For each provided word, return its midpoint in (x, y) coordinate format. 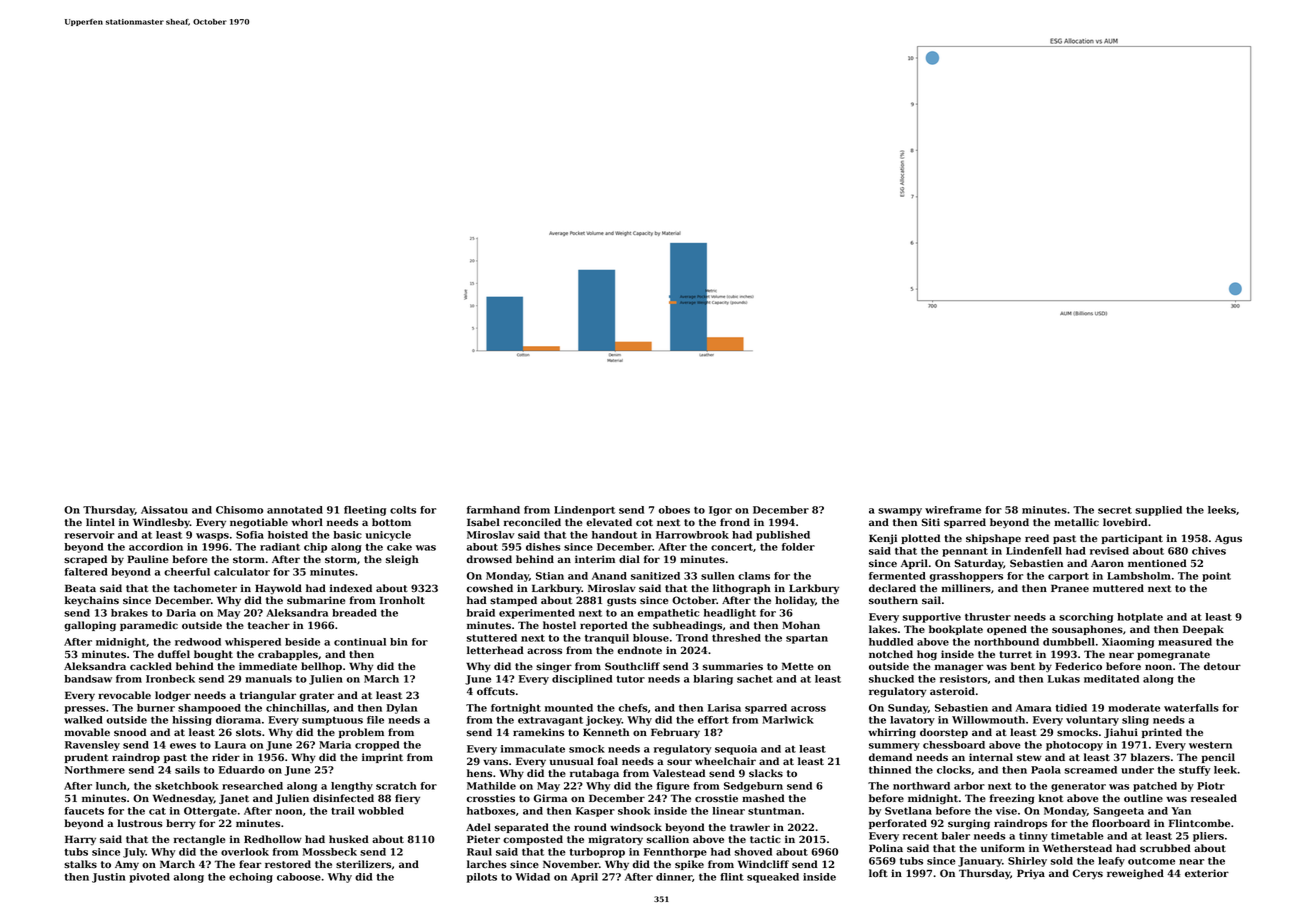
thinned (890, 770)
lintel (100, 522)
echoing (251, 878)
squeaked (773, 878)
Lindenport (584, 511)
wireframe (953, 510)
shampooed (209, 709)
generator (1078, 787)
